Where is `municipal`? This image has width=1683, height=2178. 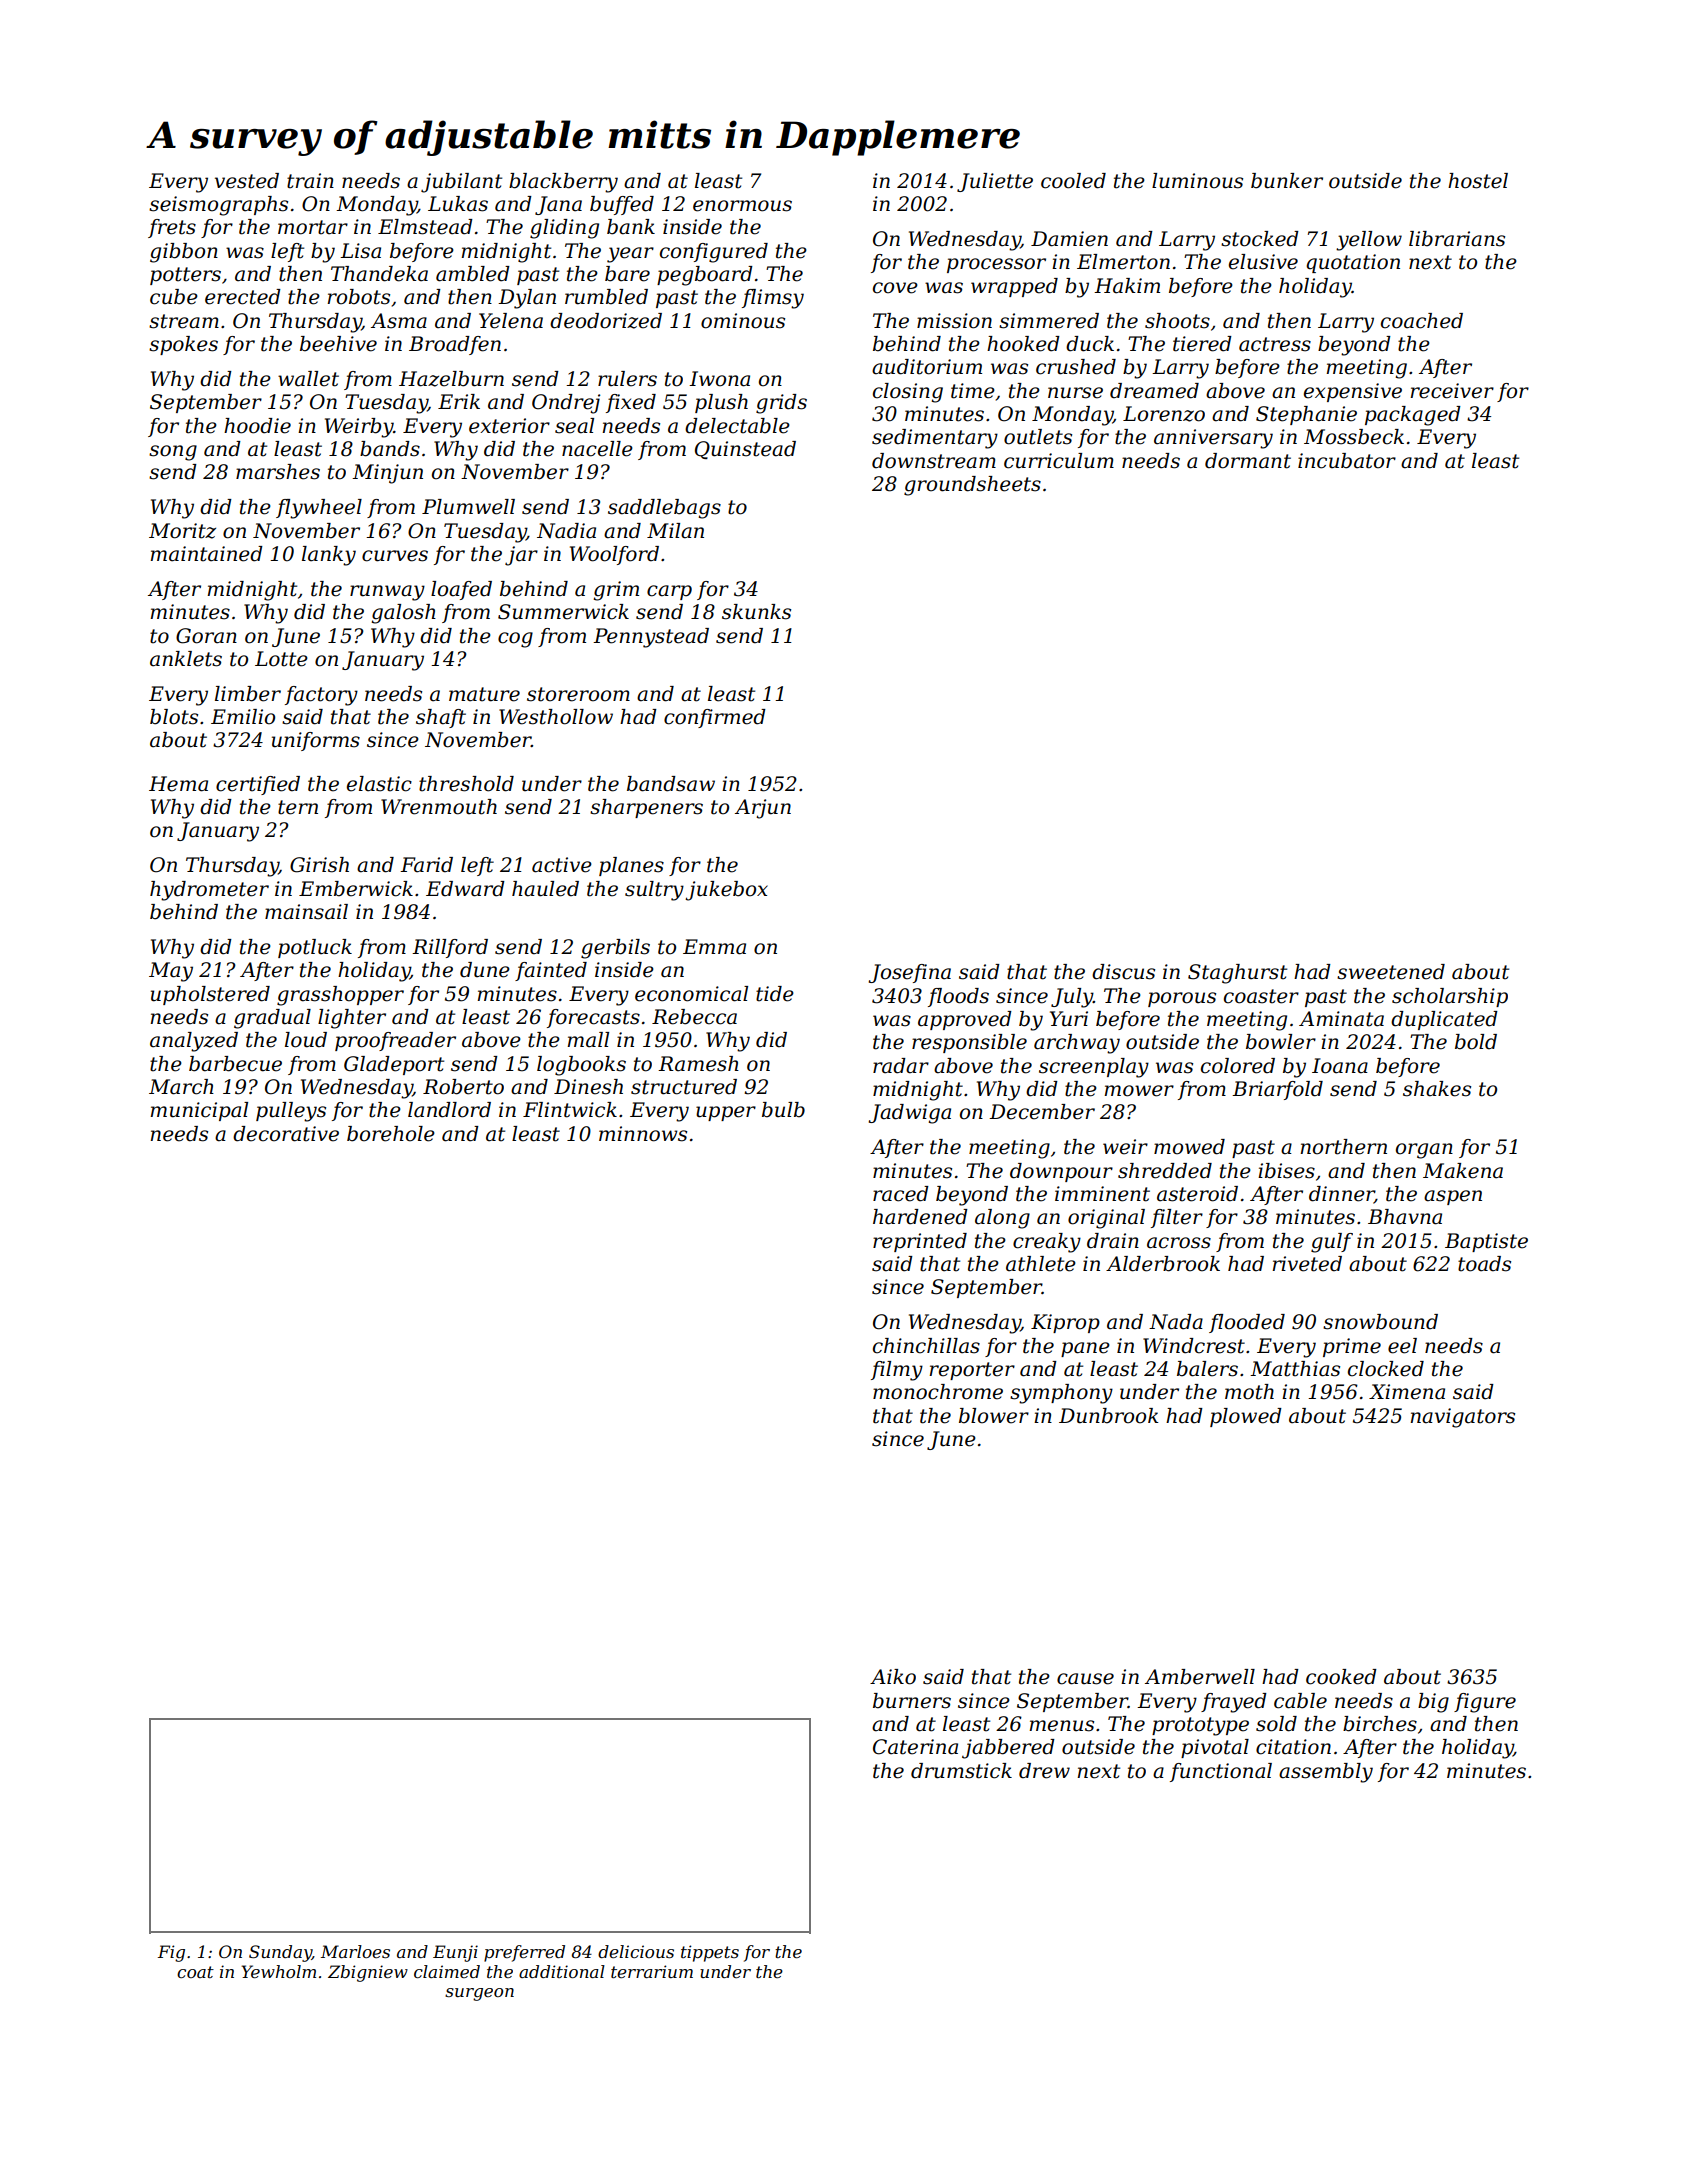
municipal is located at coordinates (199, 1111).
